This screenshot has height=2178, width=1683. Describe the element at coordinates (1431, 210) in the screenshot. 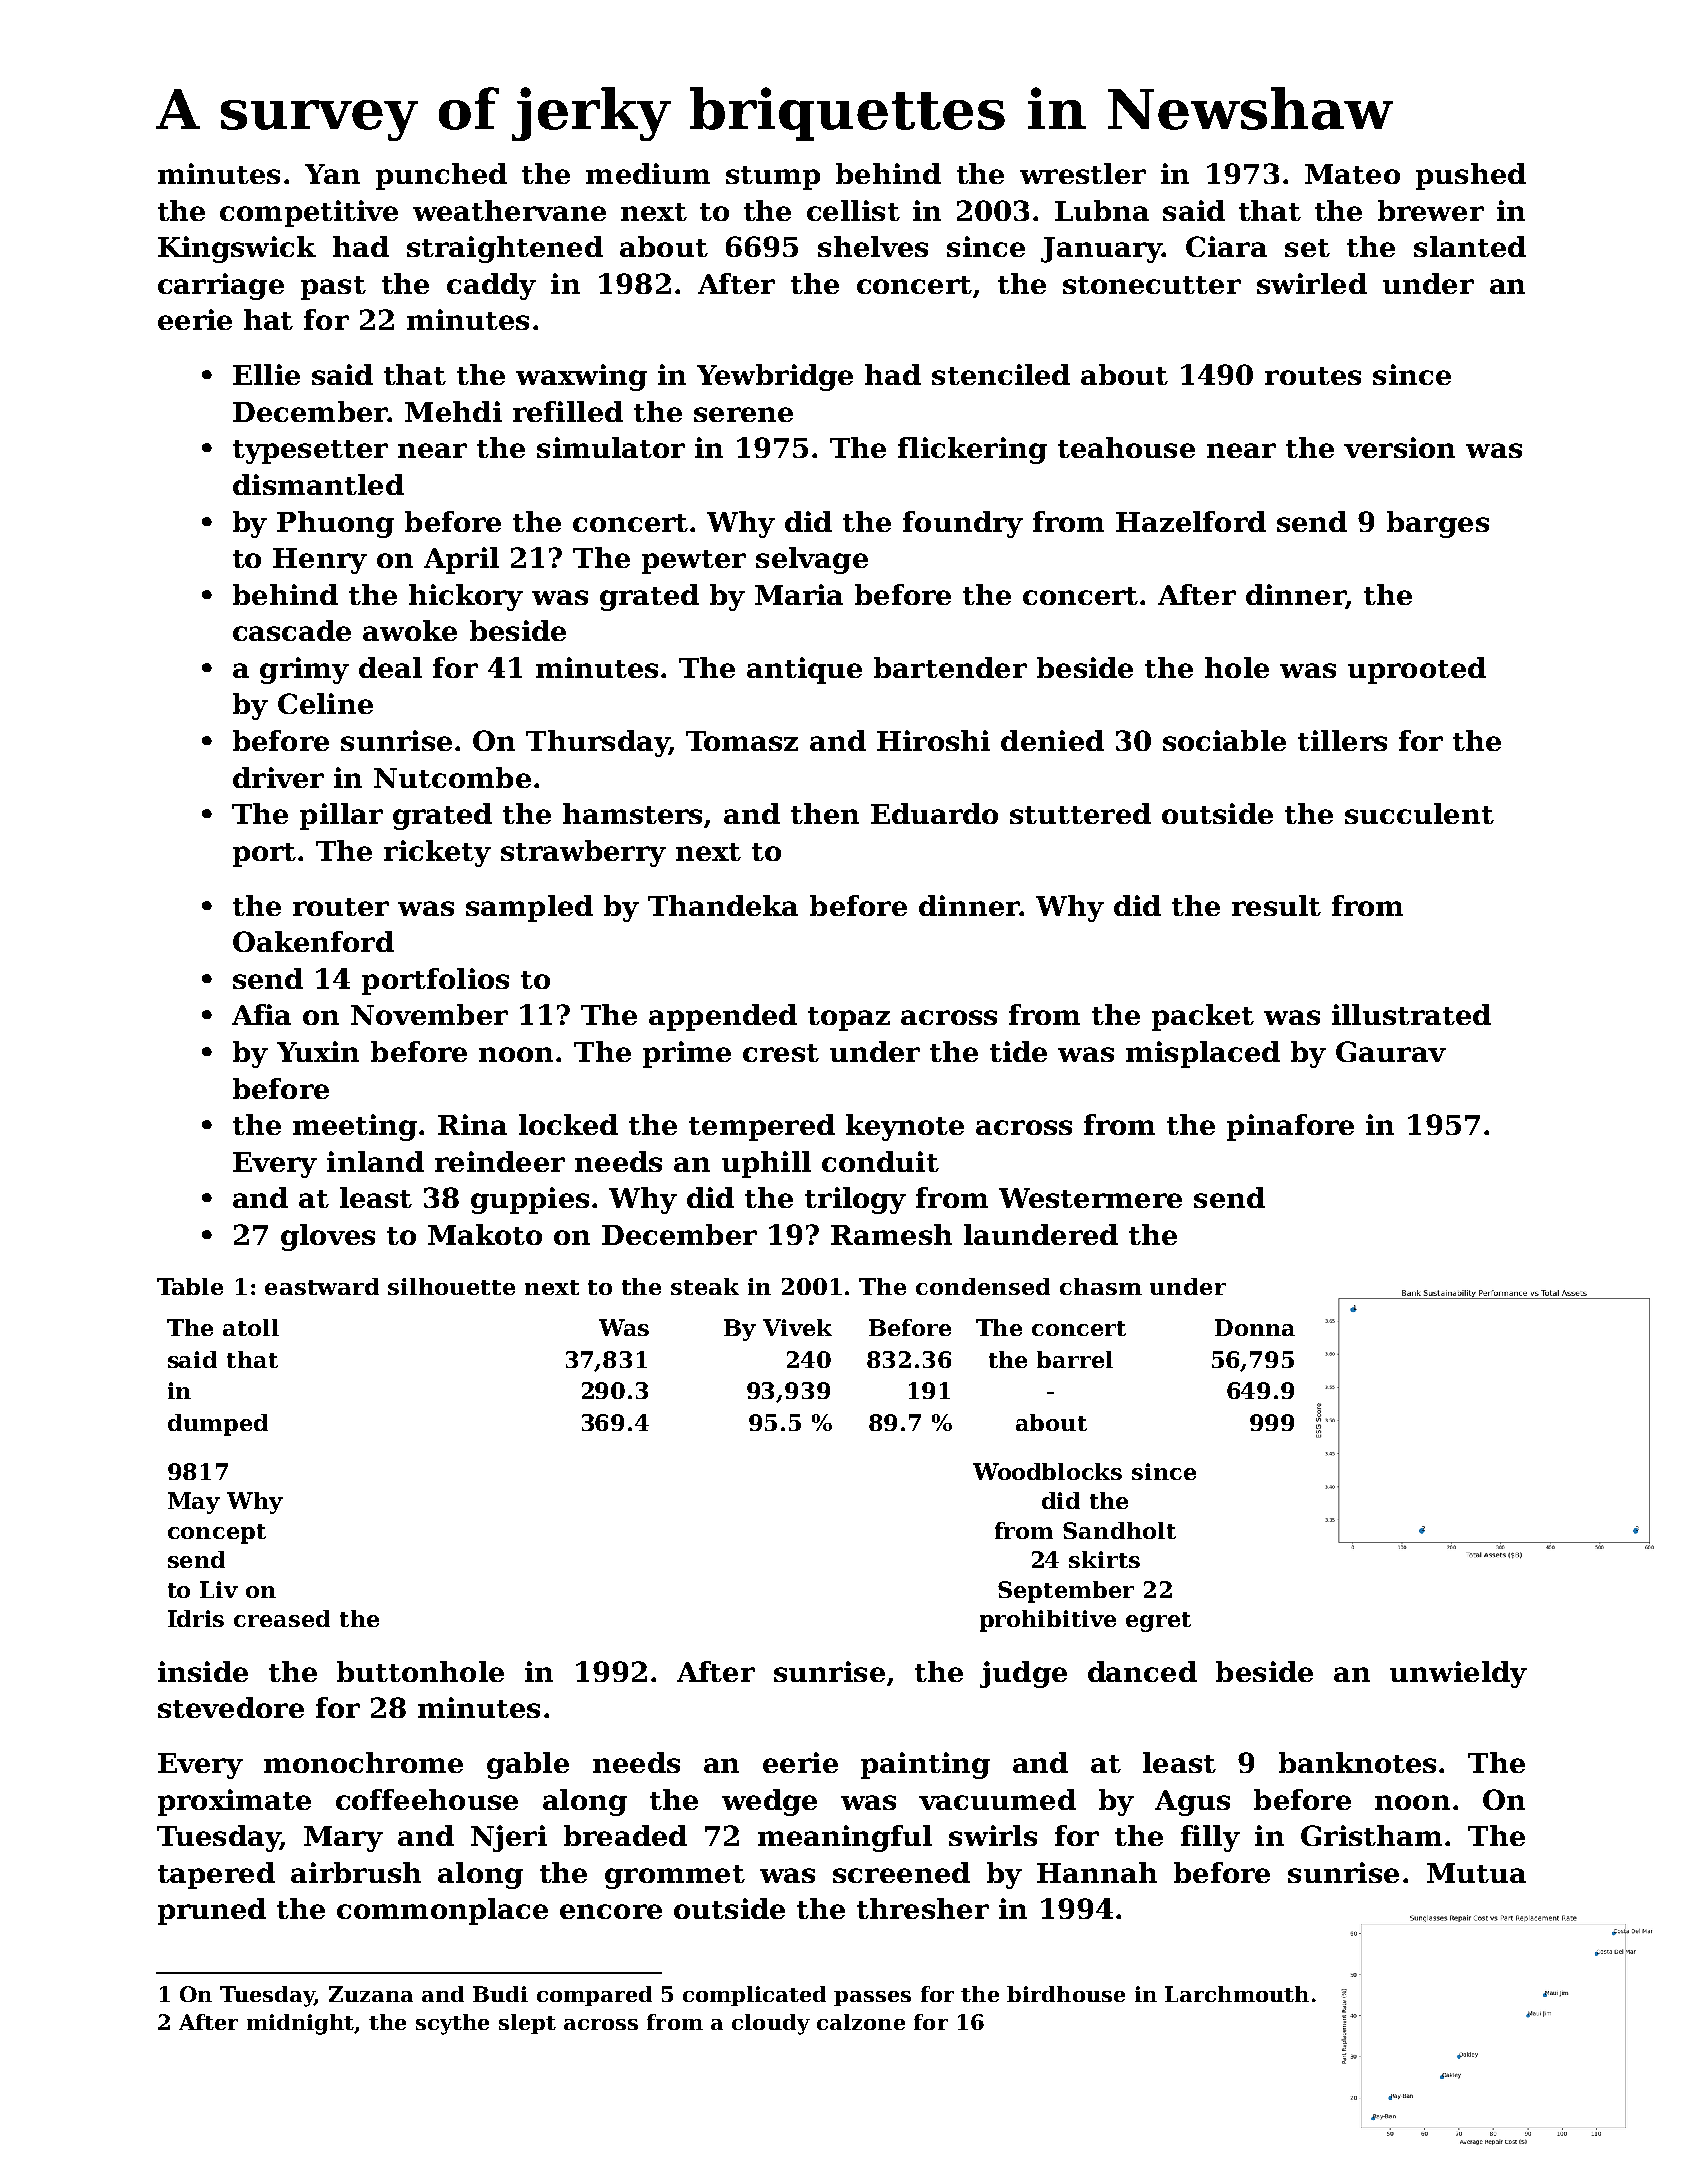

I see `brewer` at that location.
